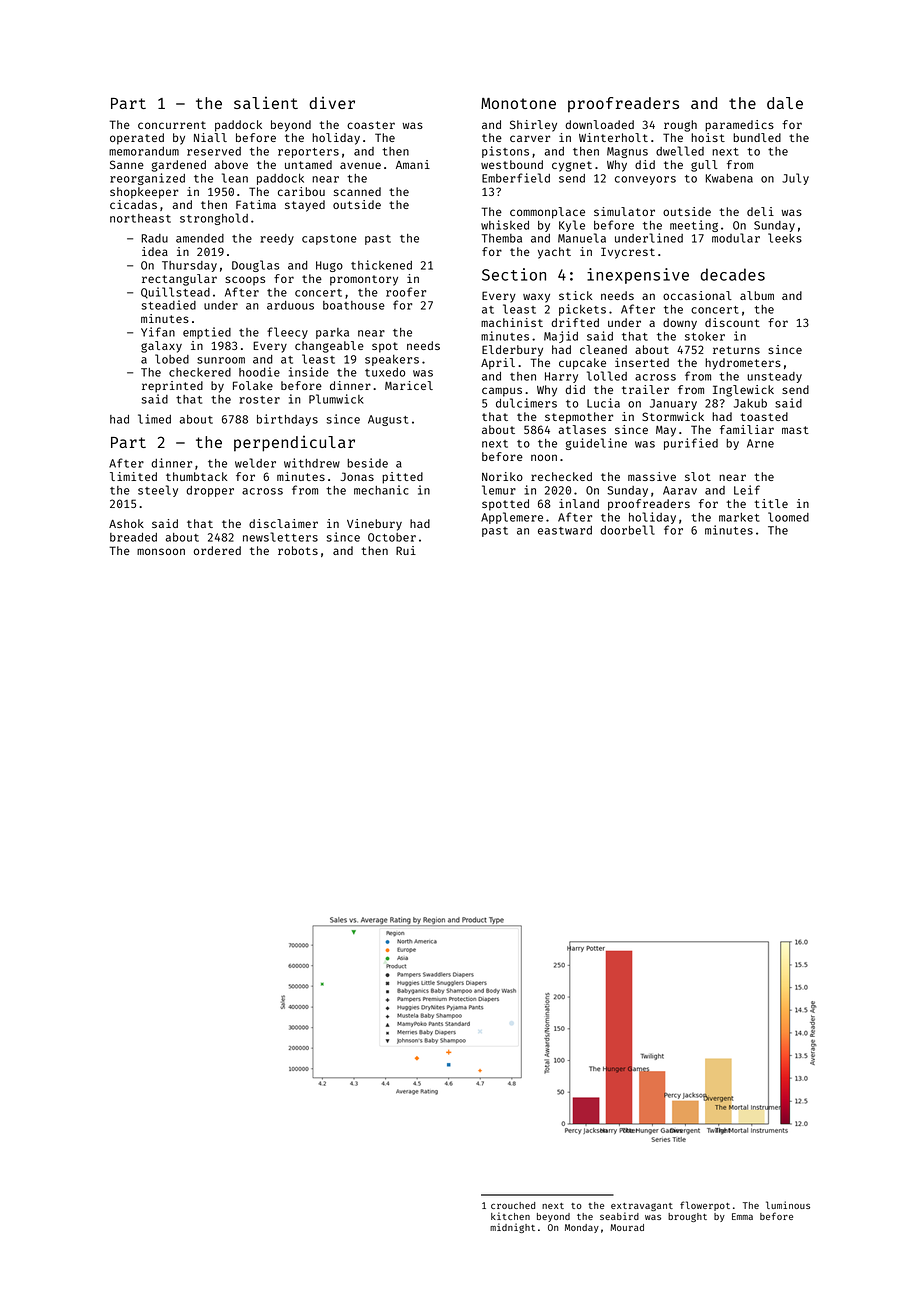 The image size is (924, 1308). Describe the element at coordinates (210, 491) in the document. I see `dropper` at that location.
